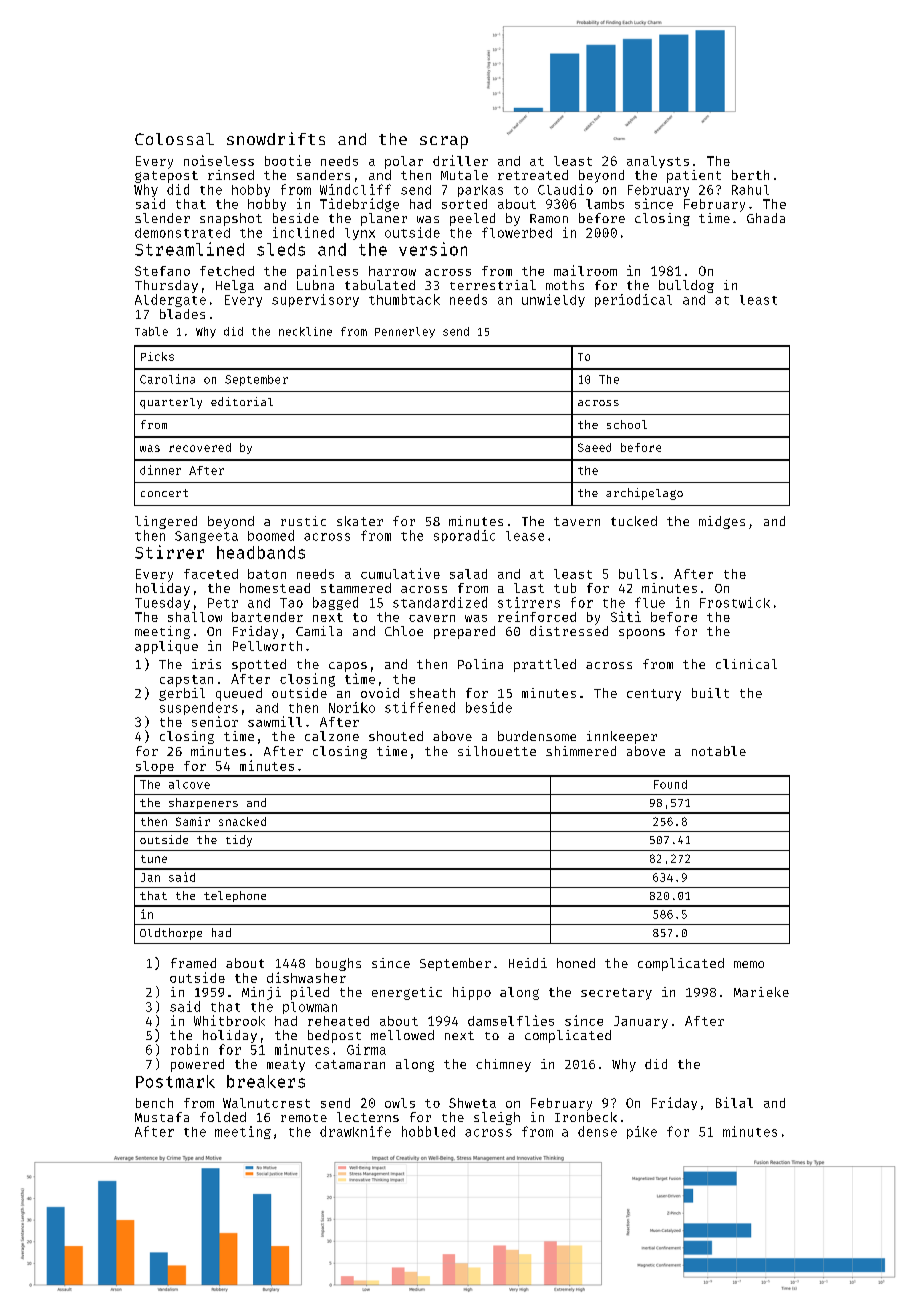  I want to click on framed, so click(193, 963).
